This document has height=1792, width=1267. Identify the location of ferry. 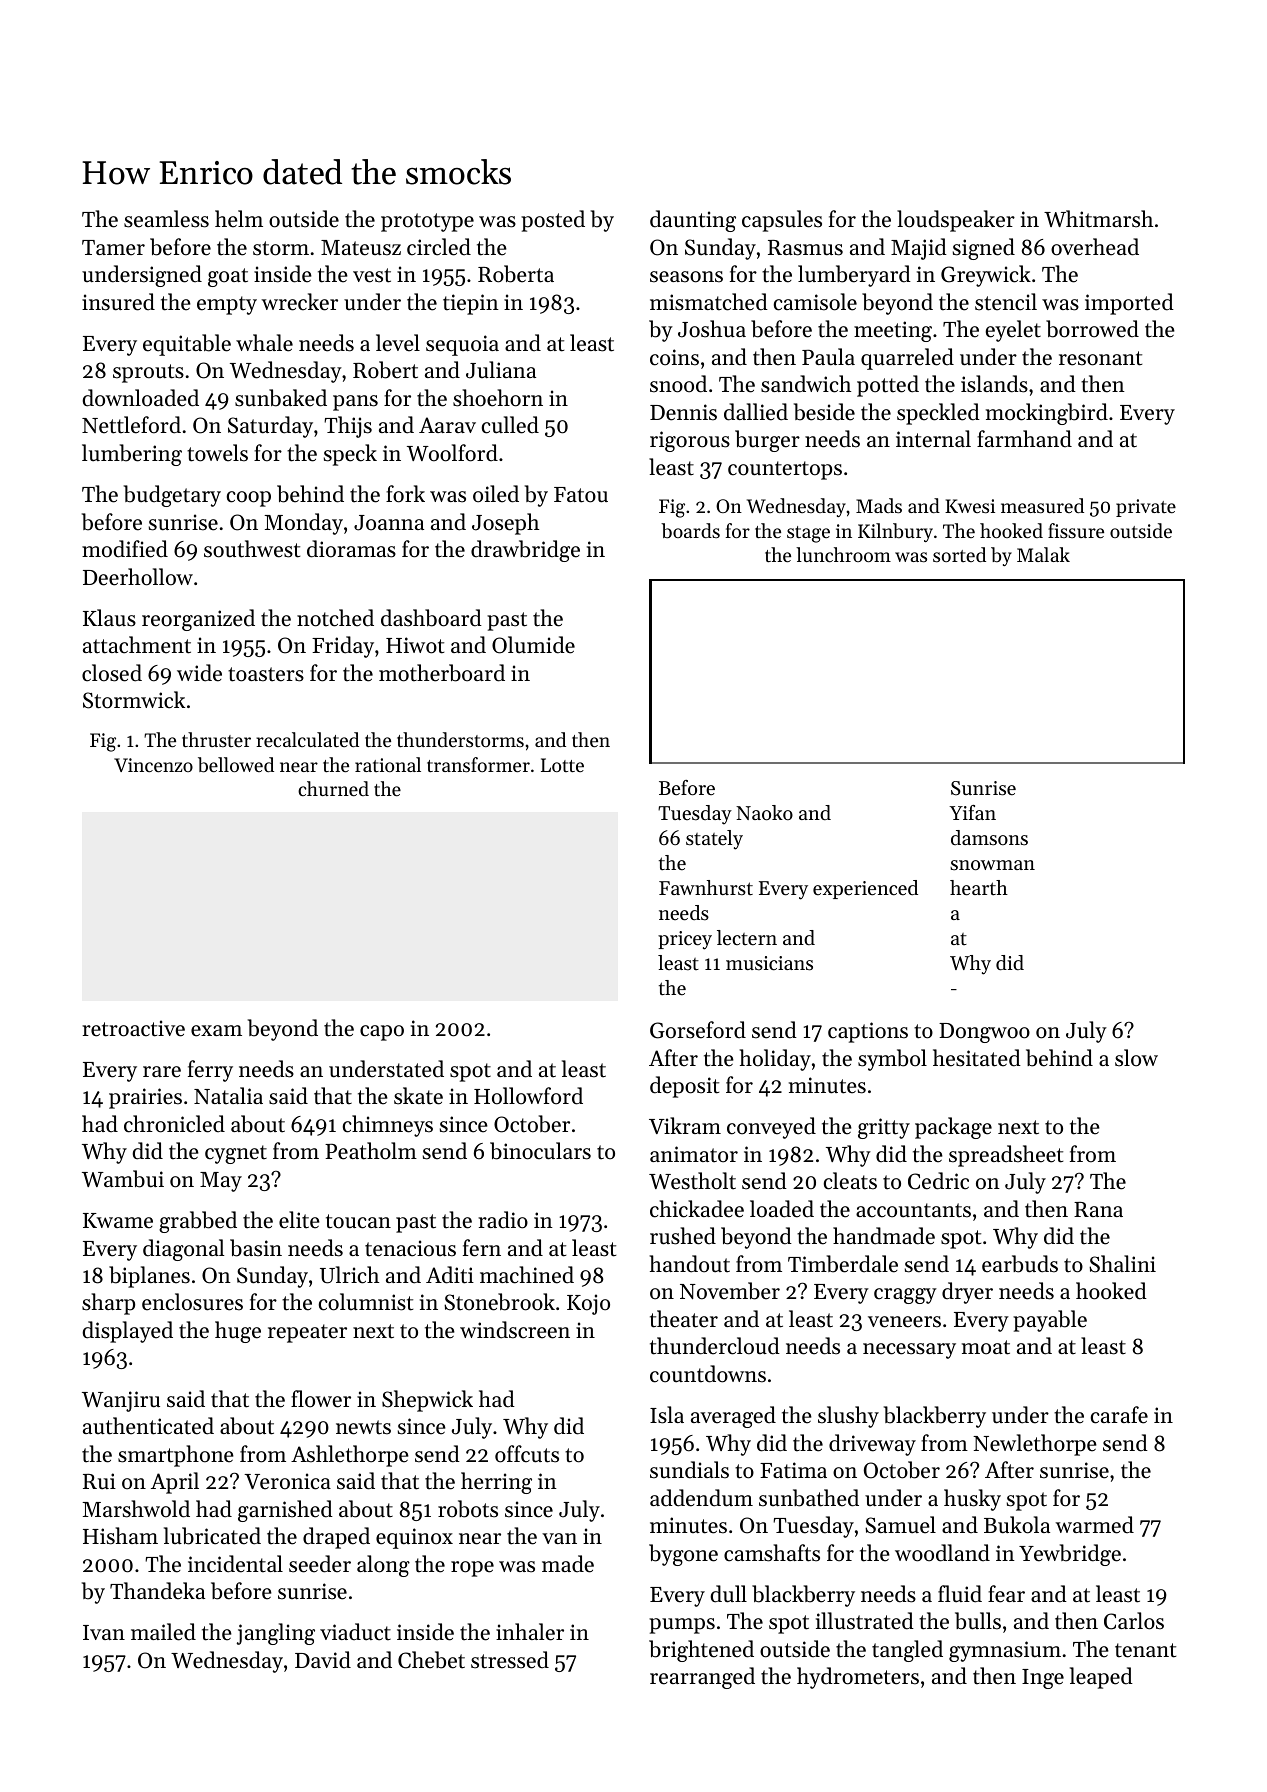
(210, 1071).
